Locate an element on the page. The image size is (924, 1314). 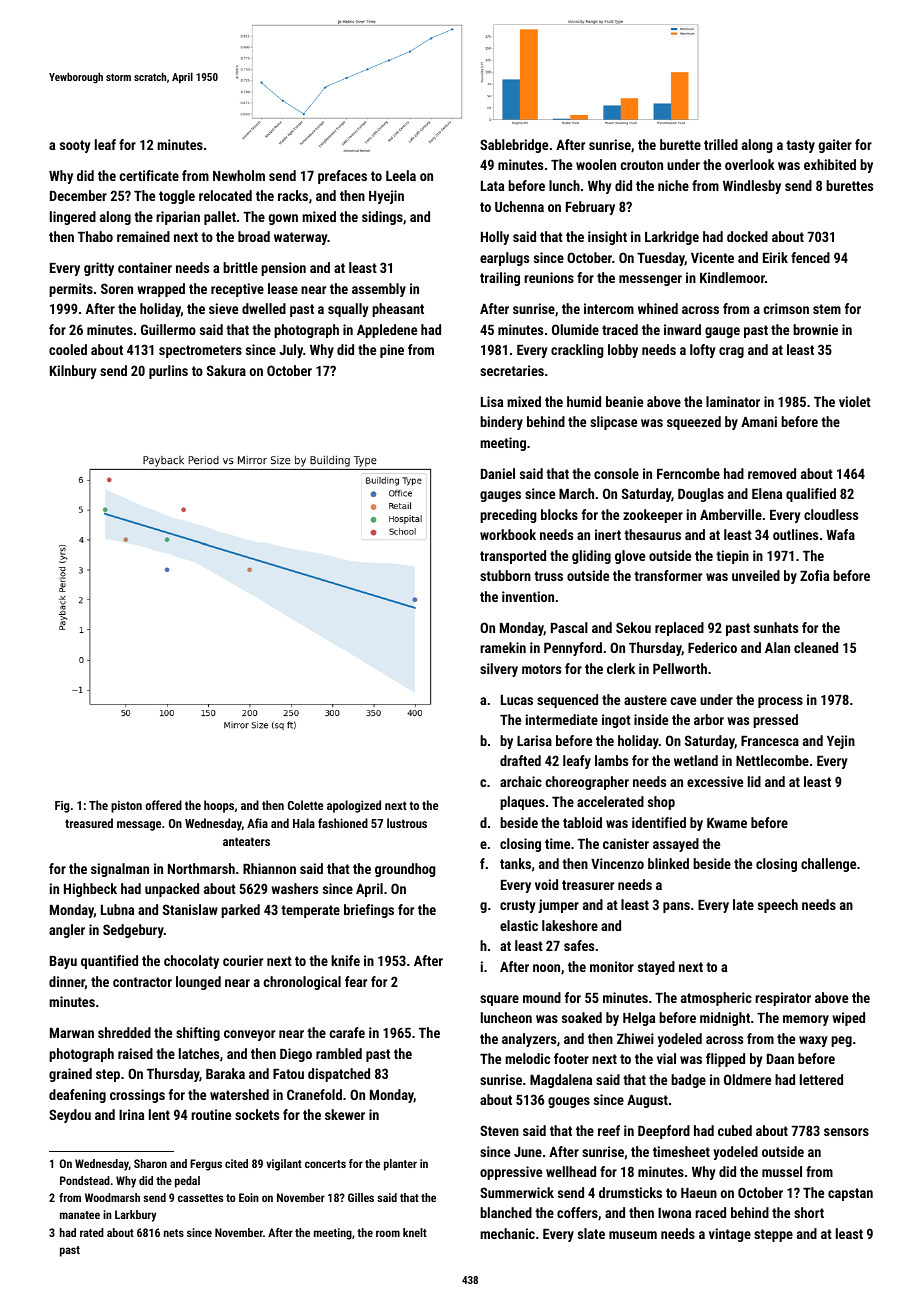
pallet is located at coordinates (220, 218).
